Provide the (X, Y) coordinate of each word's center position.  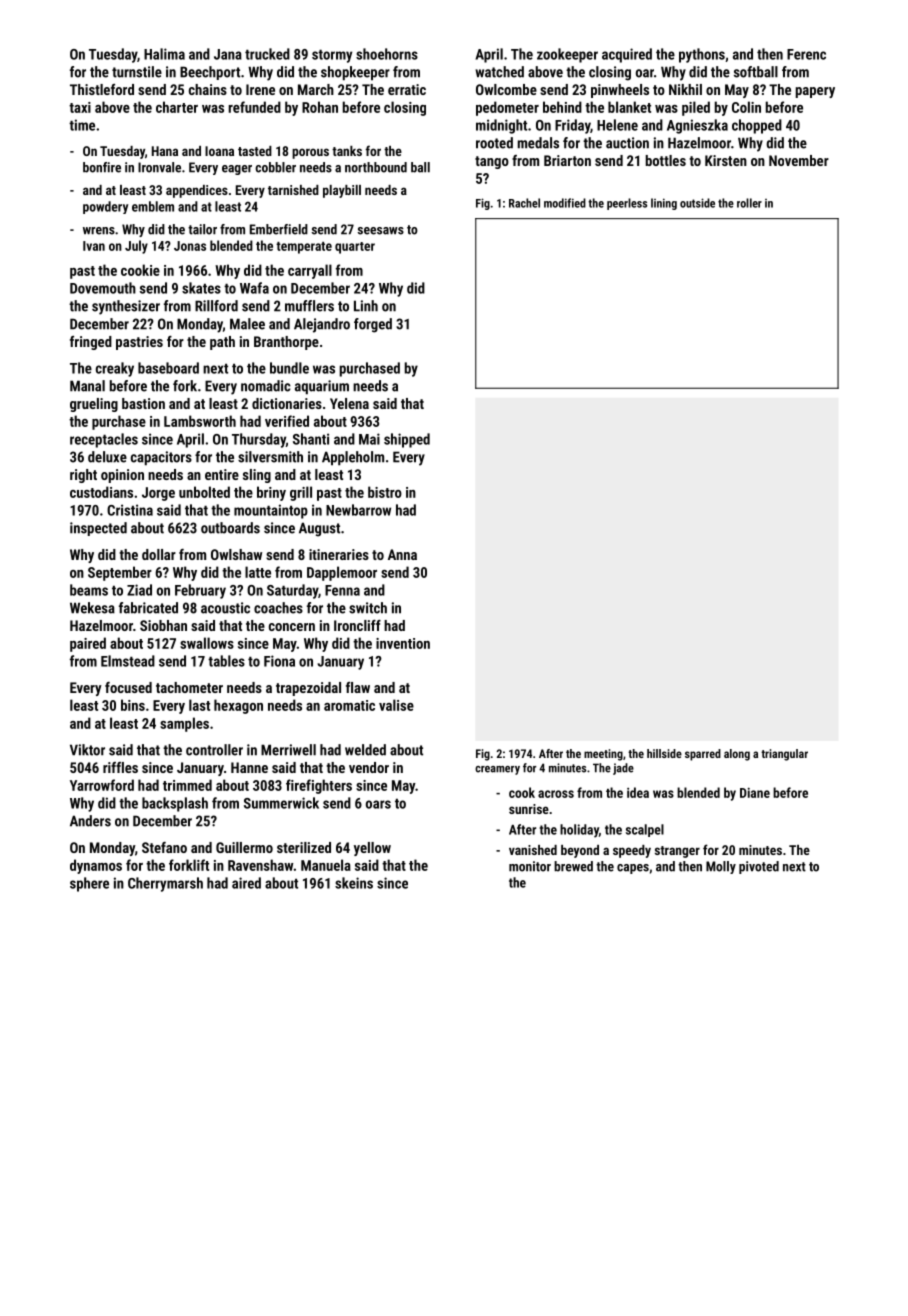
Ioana (219, 151)
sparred (703, 755)
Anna (402, 554)
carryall (310, 271)
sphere (89, 884)
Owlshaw (236, 554)
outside (697, 203)
